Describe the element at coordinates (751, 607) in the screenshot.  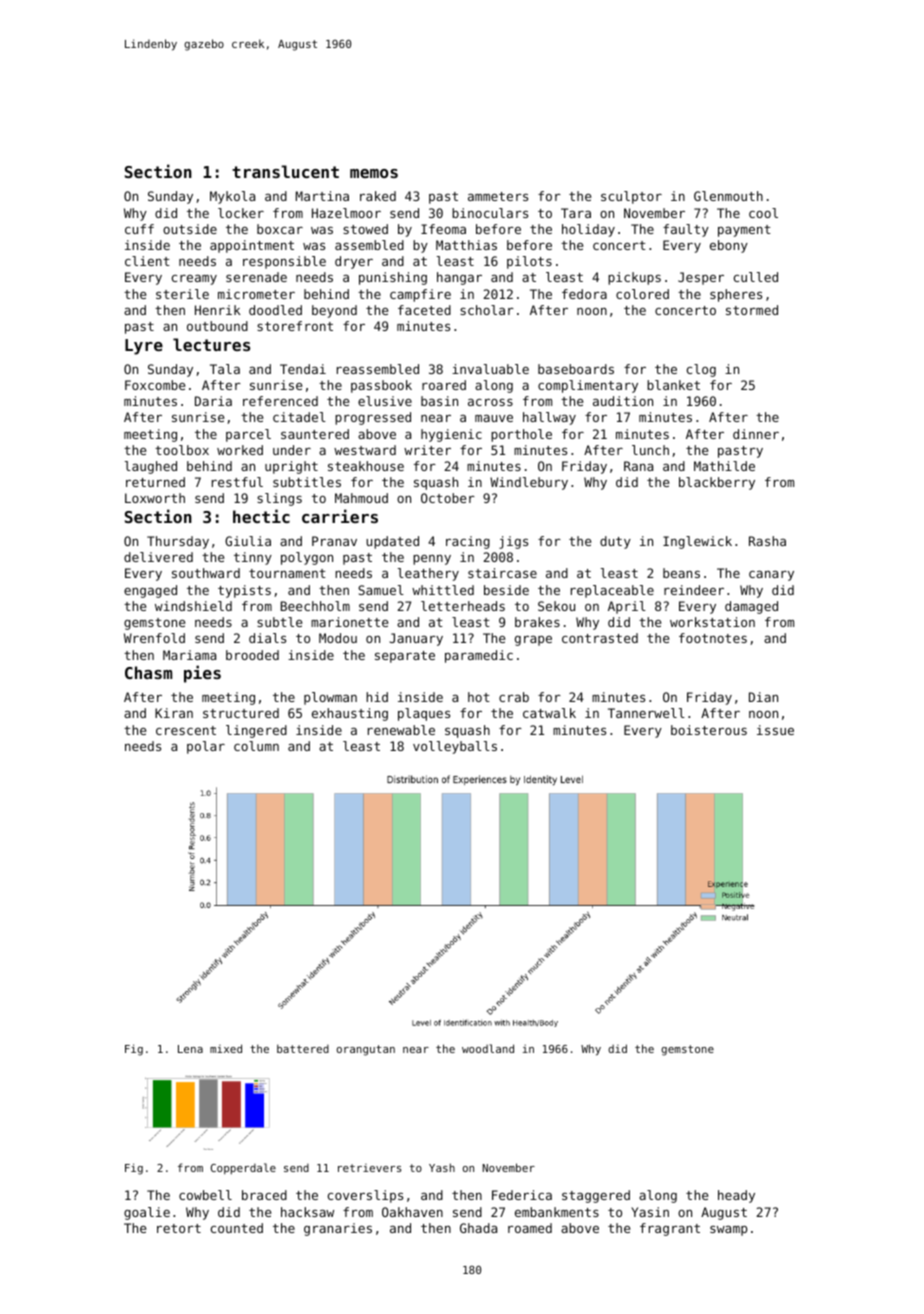
I see `damaged` at that location.
